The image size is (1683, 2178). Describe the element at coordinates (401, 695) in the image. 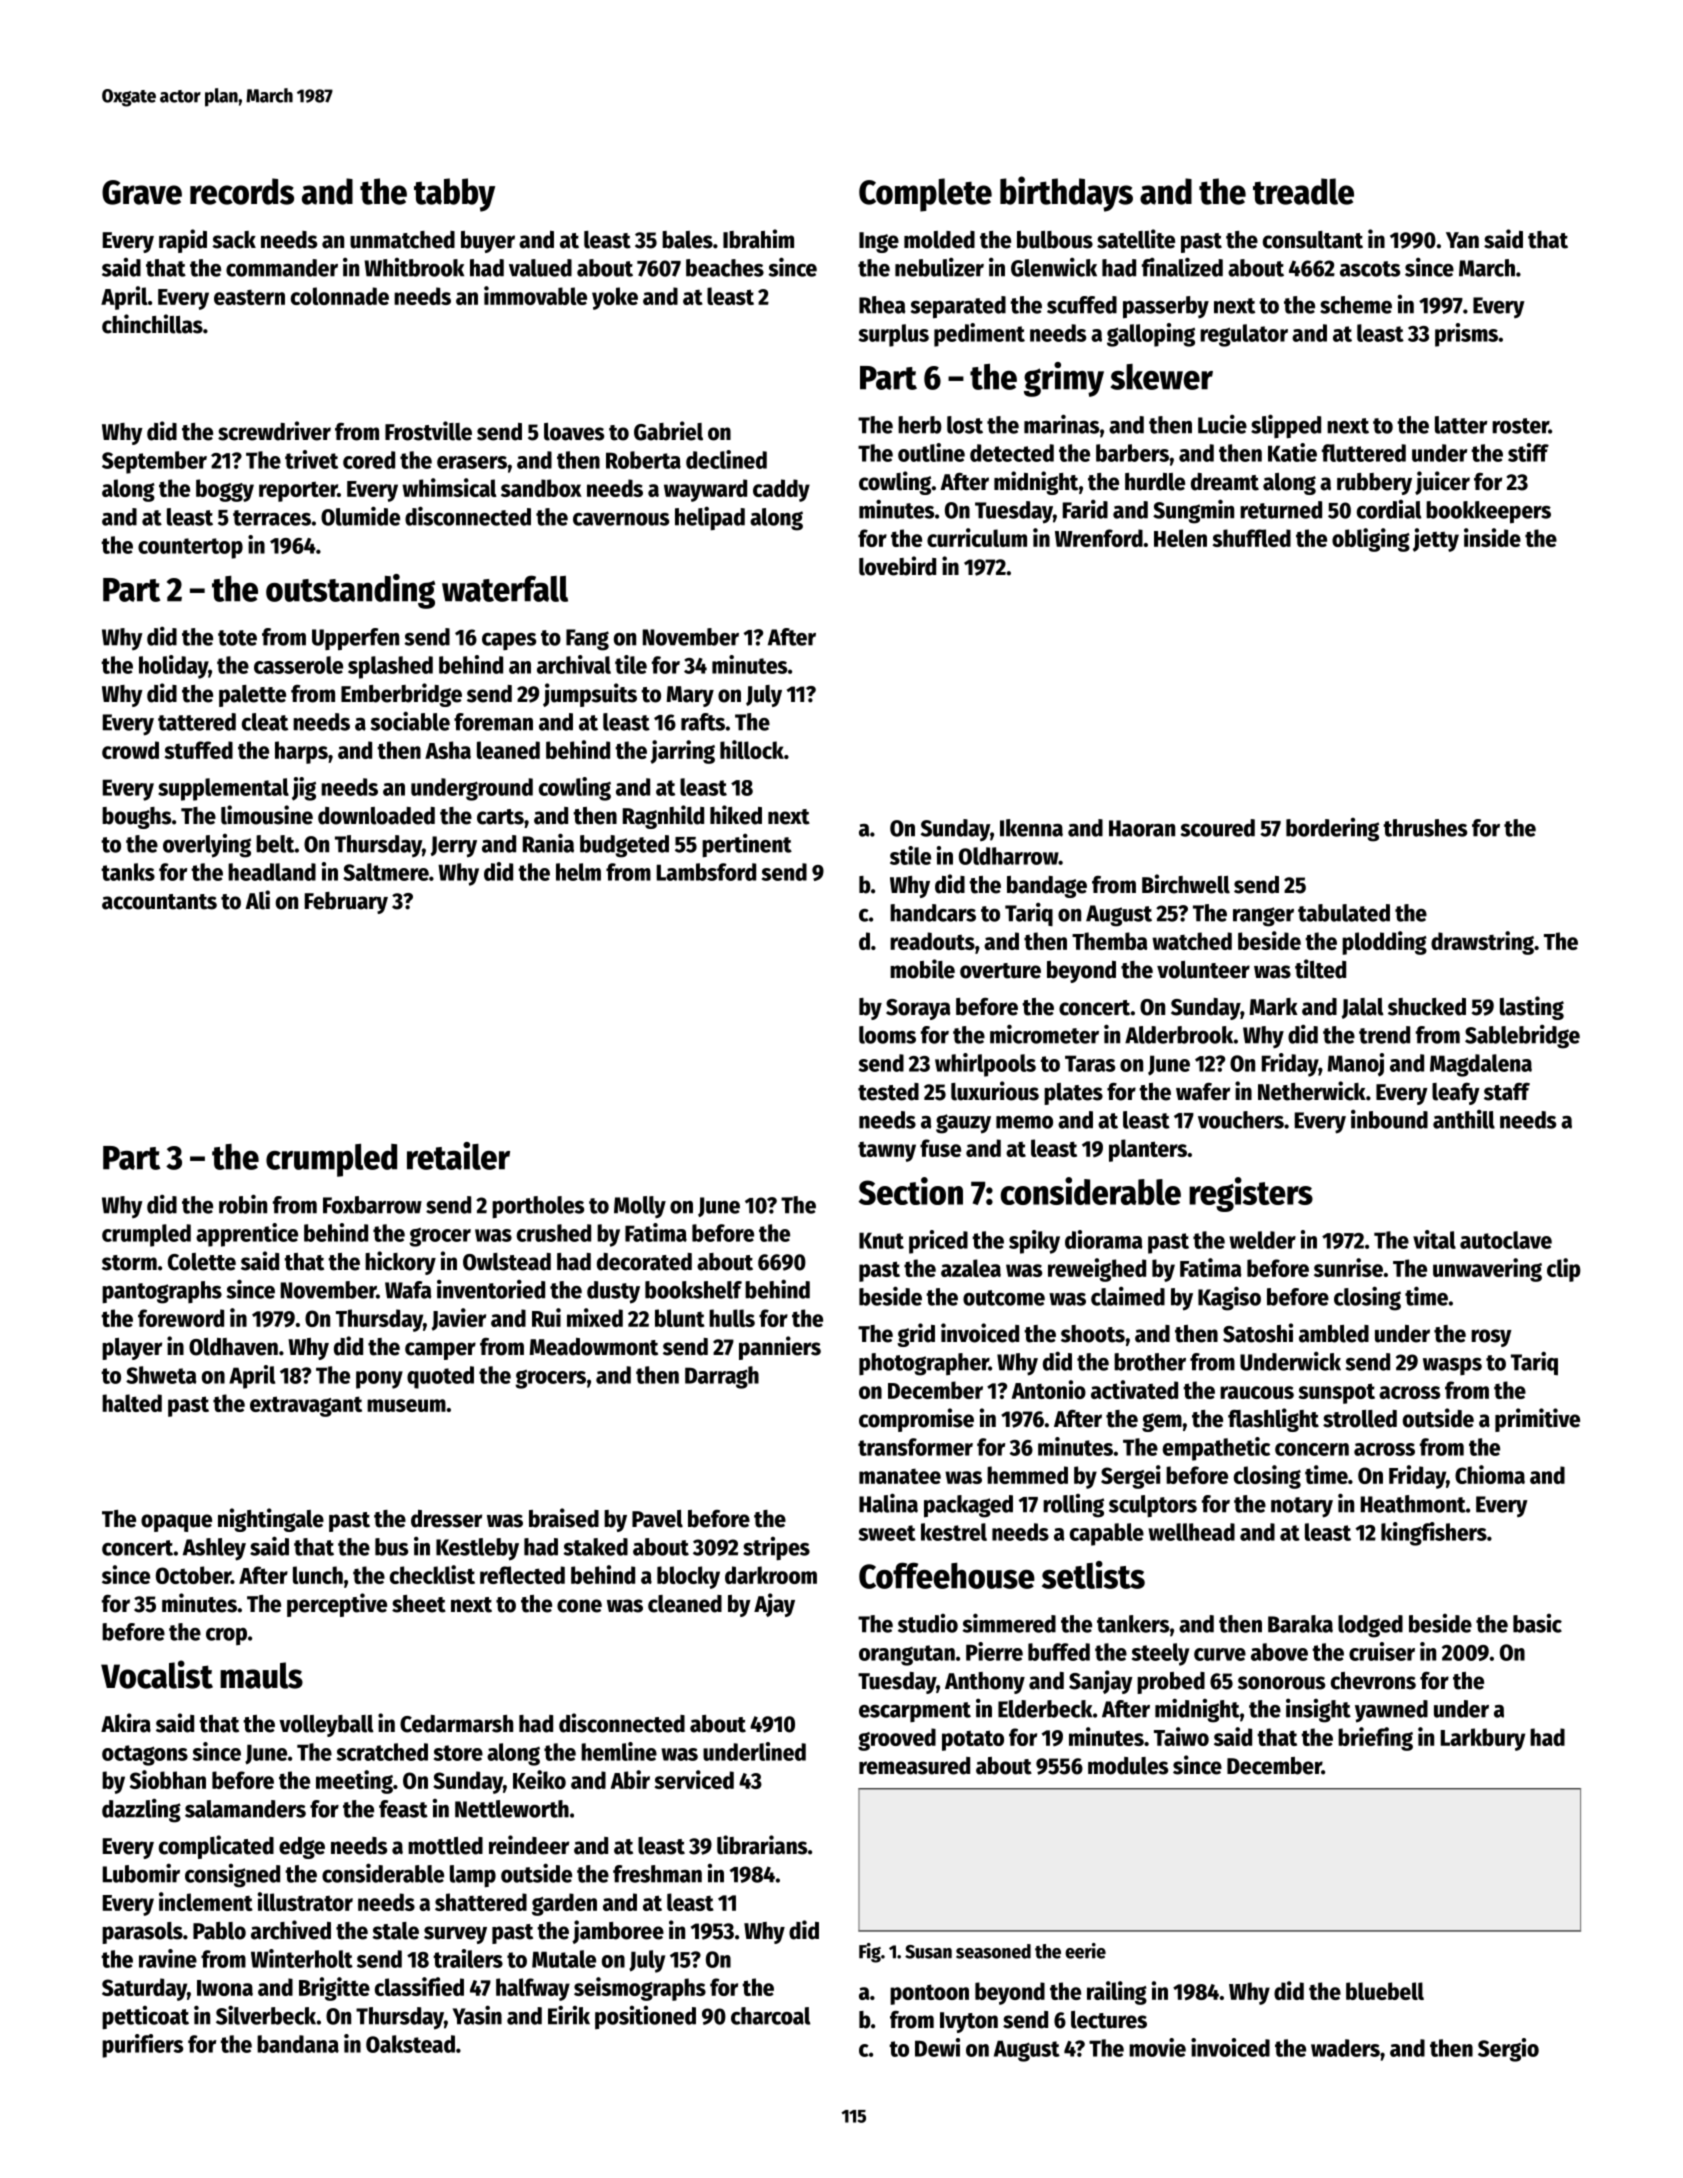

I see `Emberbridge` at that location.
